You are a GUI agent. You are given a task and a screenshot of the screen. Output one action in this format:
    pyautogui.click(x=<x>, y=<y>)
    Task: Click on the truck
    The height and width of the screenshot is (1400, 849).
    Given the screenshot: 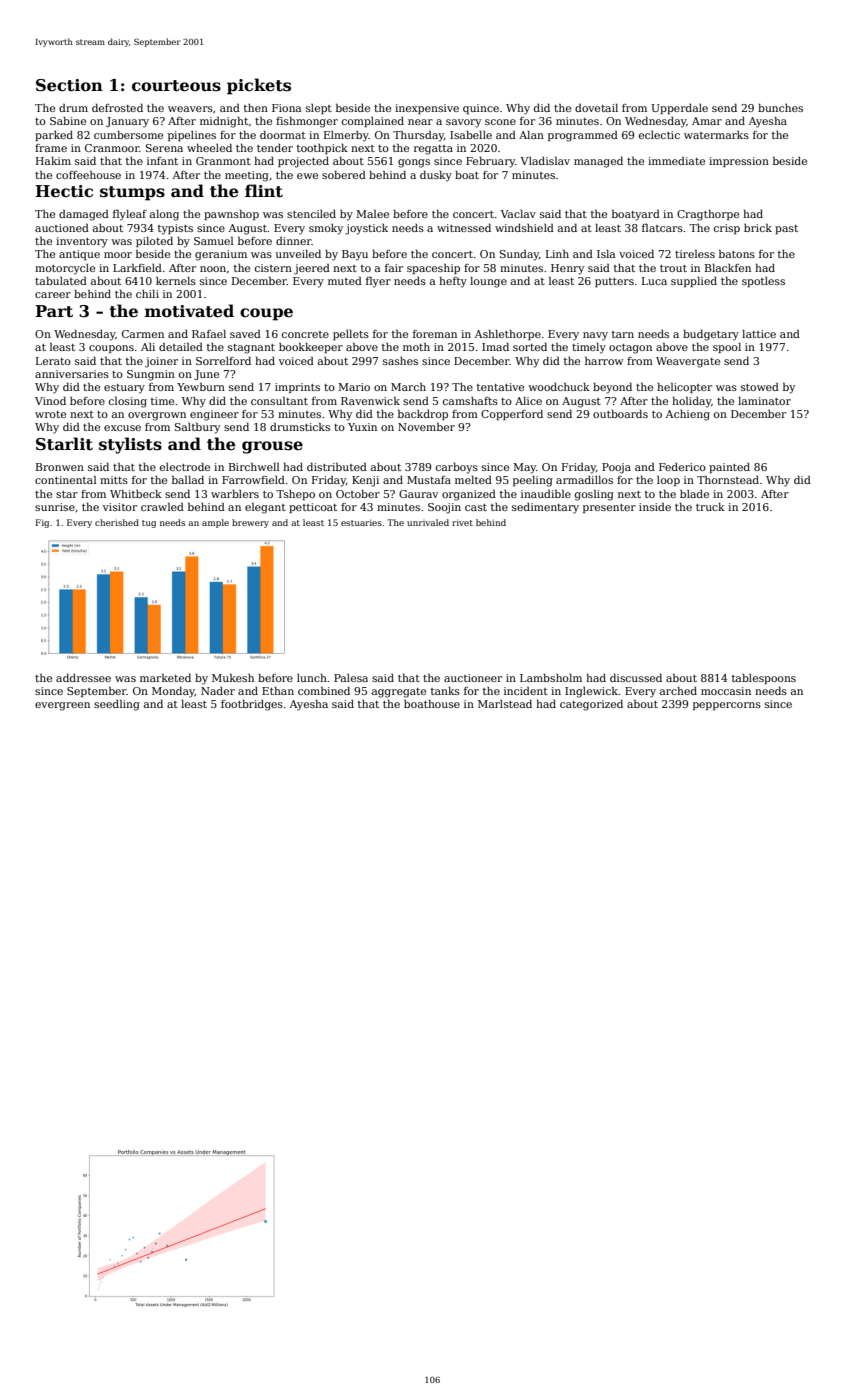 What is the action you would take?
    pyautogui.click(x=710, y=506)
